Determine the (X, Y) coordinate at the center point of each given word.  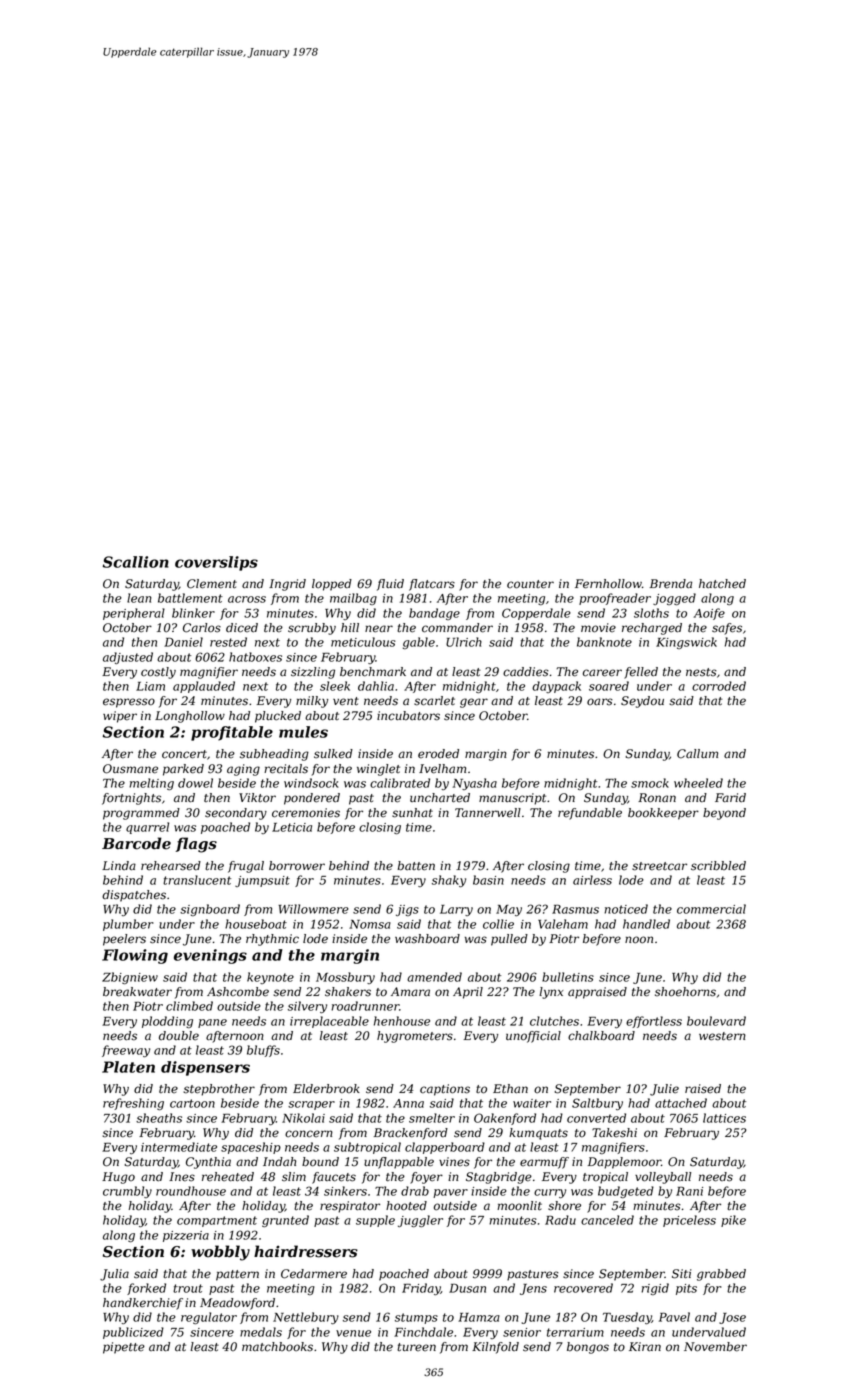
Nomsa (370, 924)
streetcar (659, 866)
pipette (124, 1348)
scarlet (434, 701)
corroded (719, 686)
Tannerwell (488, 813)
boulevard (716, 1021)
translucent (197, 880)
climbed (189, 1006)
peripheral (134, 614)
